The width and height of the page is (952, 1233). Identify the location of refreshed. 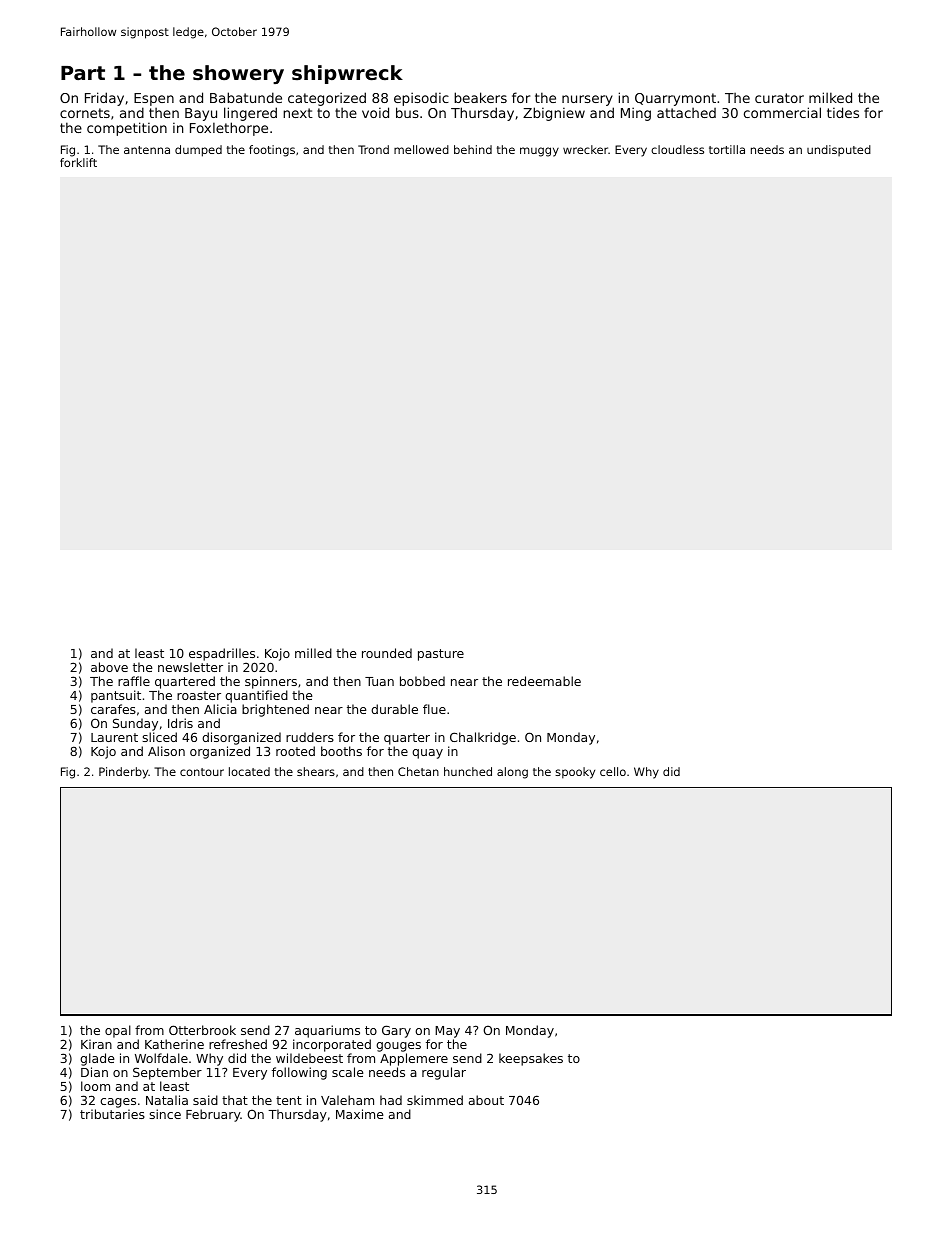
(238, 1044).
